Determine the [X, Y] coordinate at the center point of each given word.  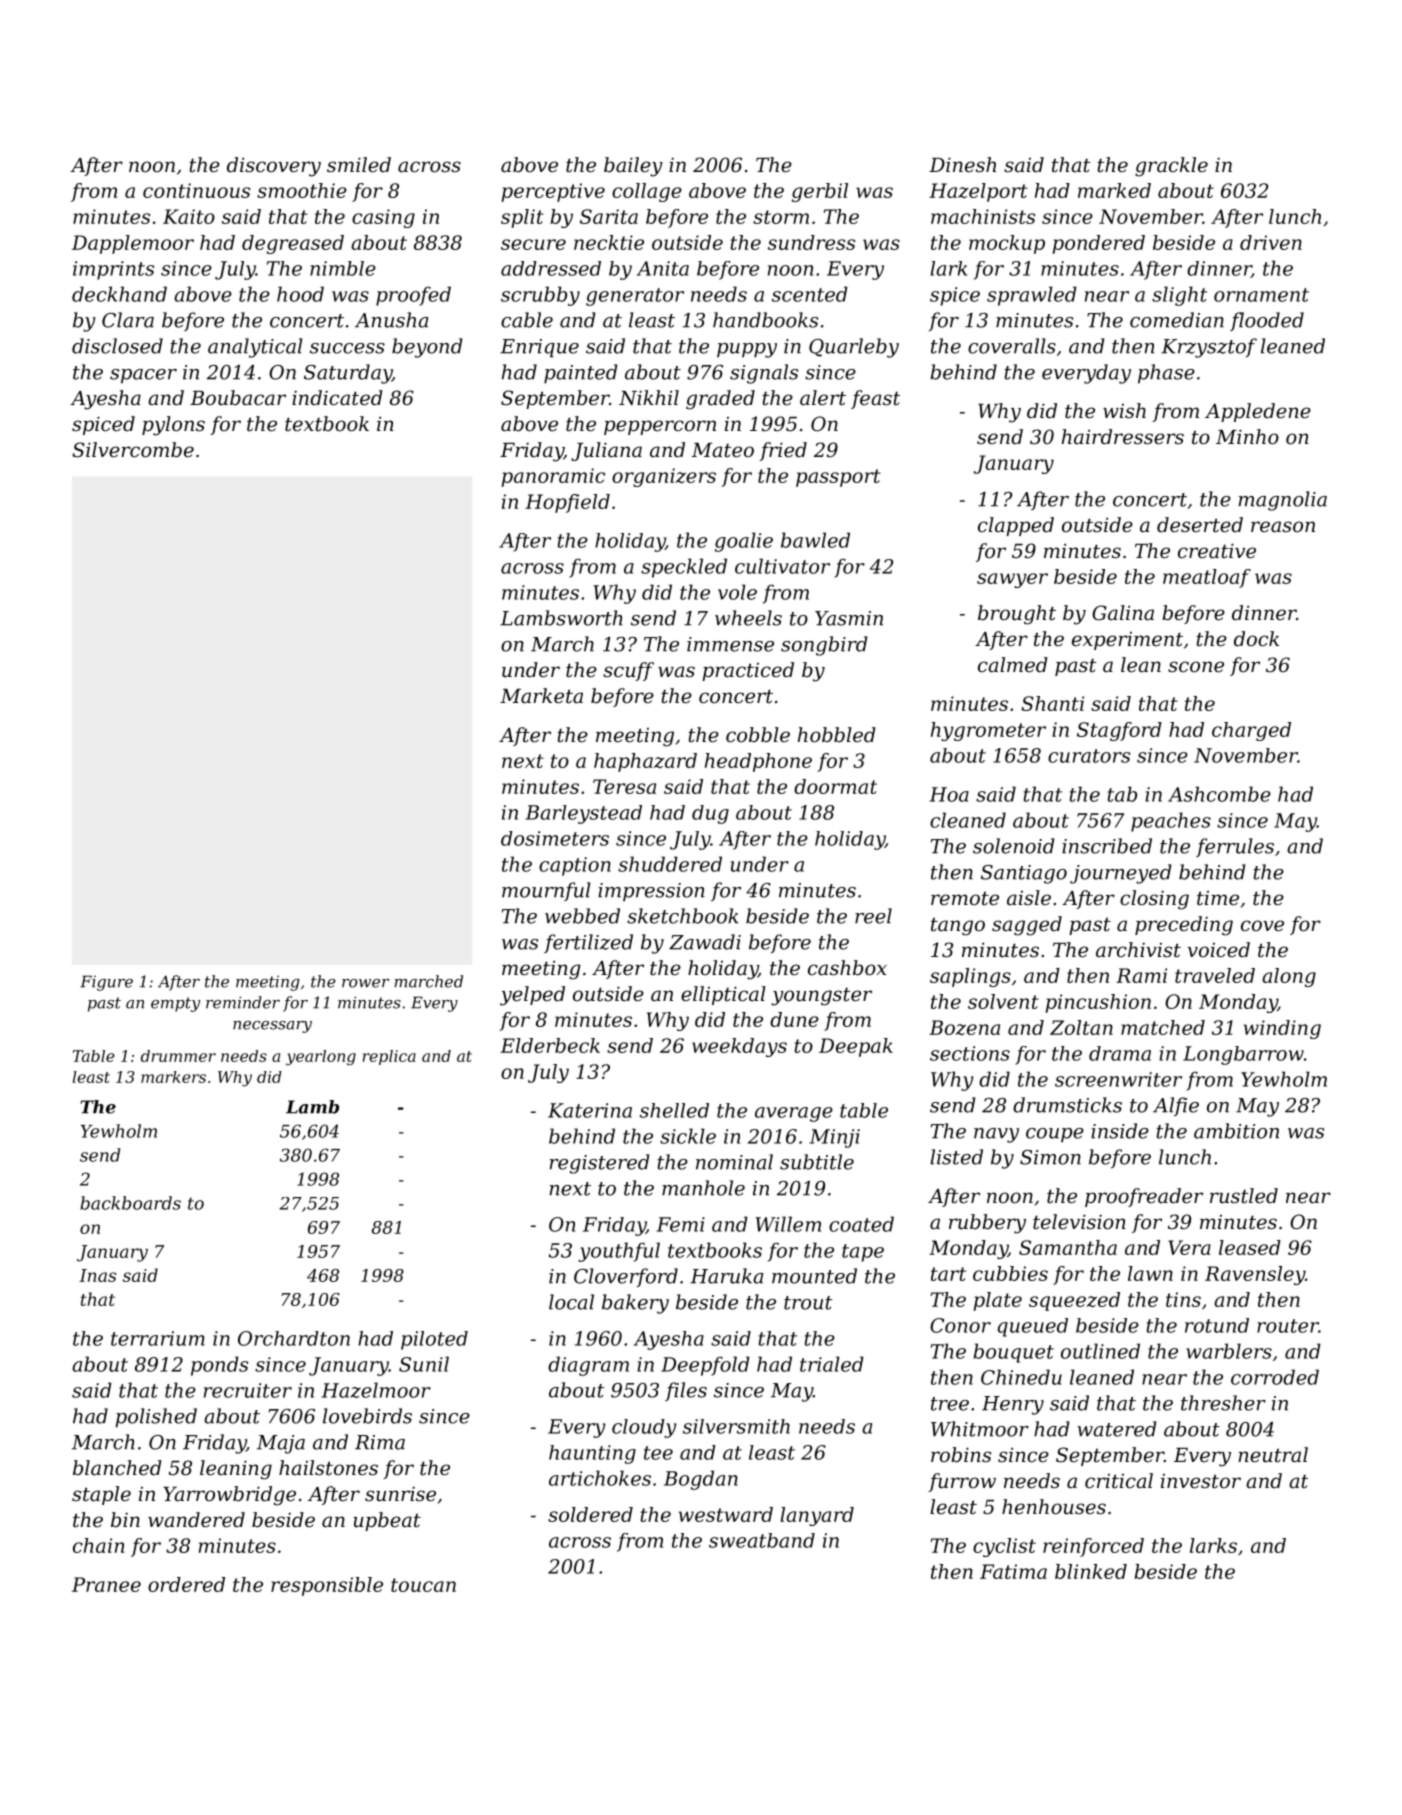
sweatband [762, 1540]
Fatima [1013, 1571]
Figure [106, 983]
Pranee [106, 1584]
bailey [633, 167]
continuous [196, 190]
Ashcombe [1219, 794]
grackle [1171, 167]
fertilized [588, 943]
